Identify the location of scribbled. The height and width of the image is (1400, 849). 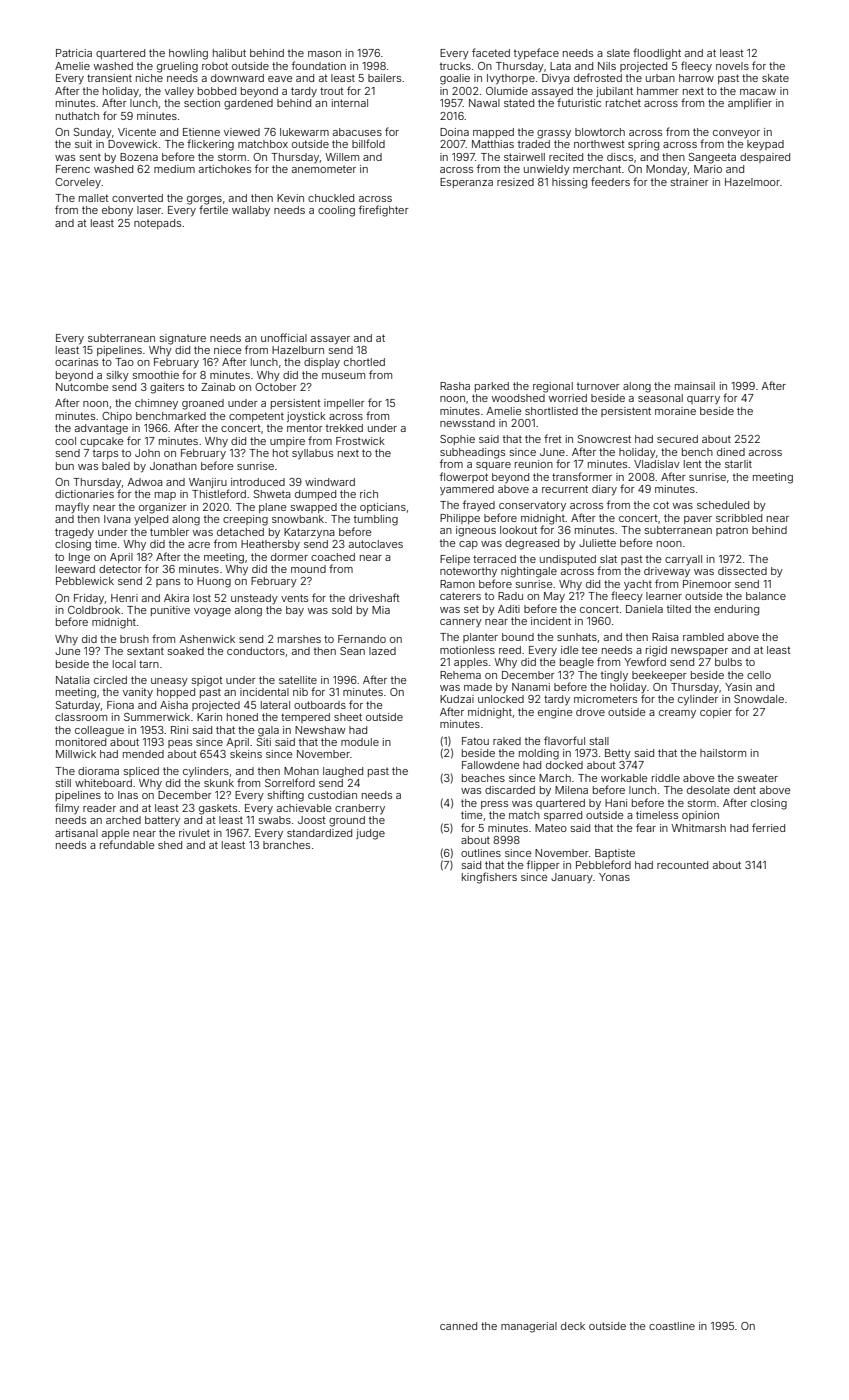
(739, 518).
